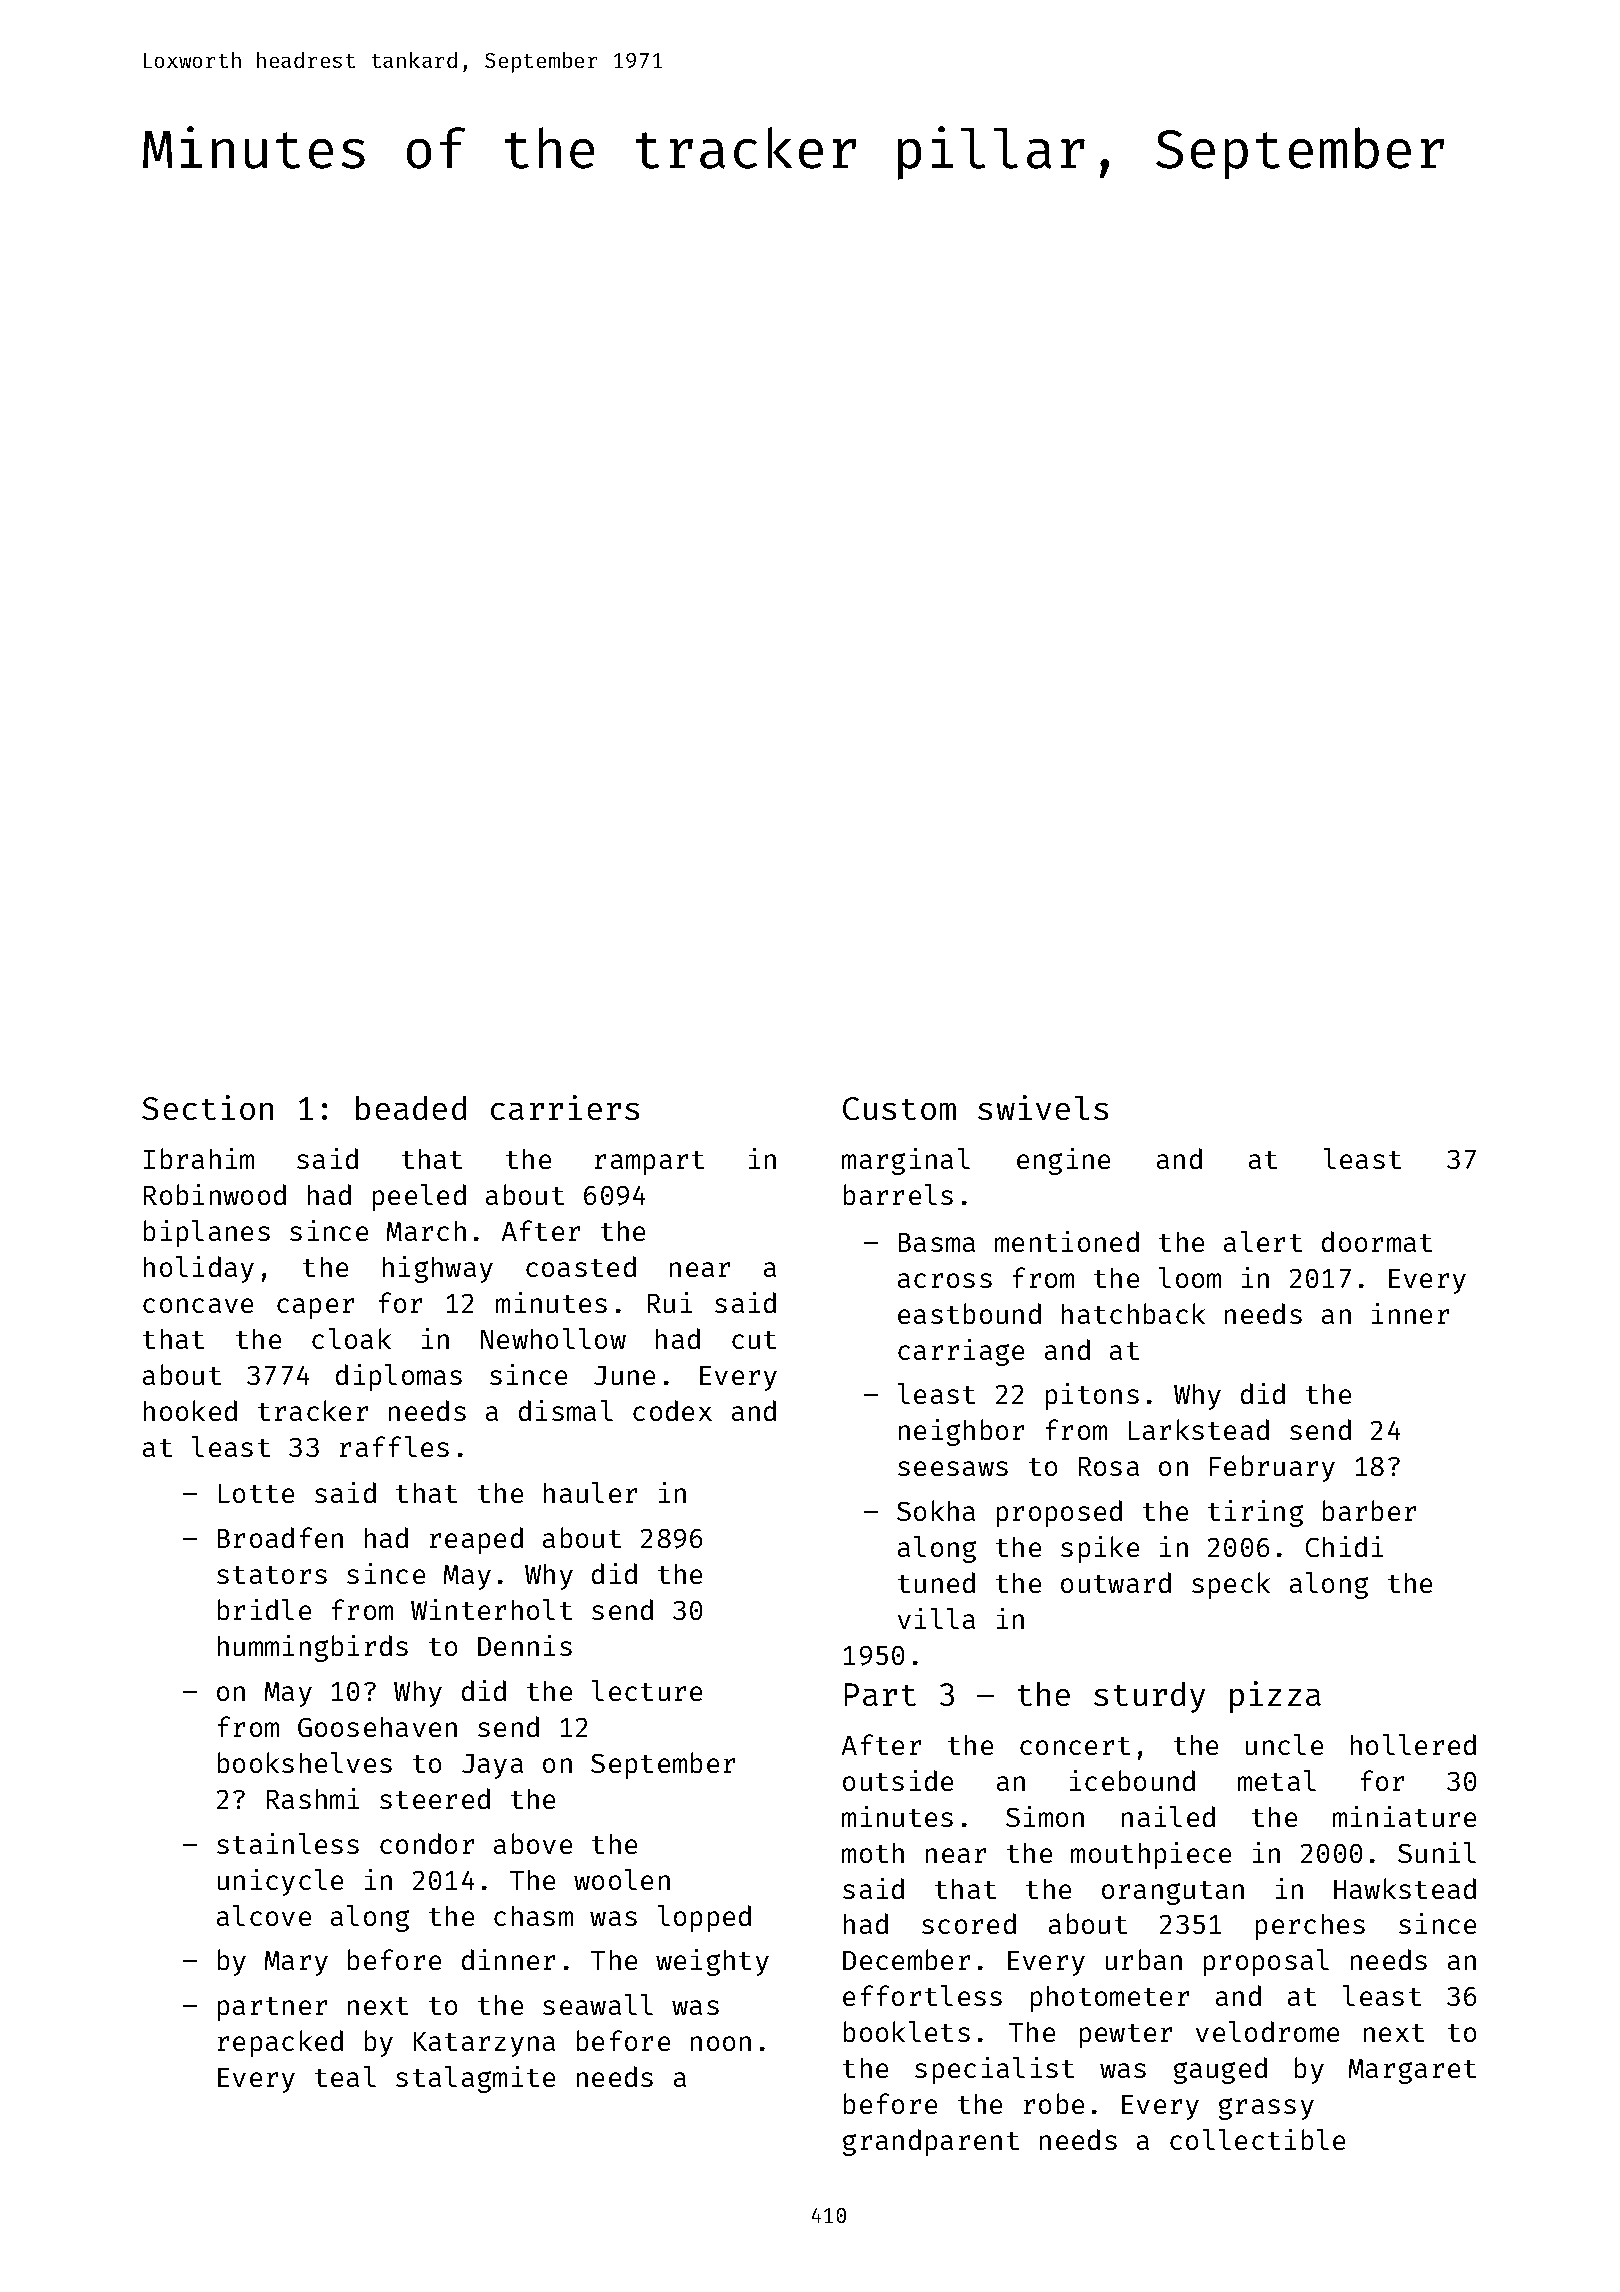 The height and width of the screenshot is (2292, 1620). What do you see at coordinates (313, 1648) in the screenshot?
I see `hummingbirds` at bounding box center [313, 1648].
